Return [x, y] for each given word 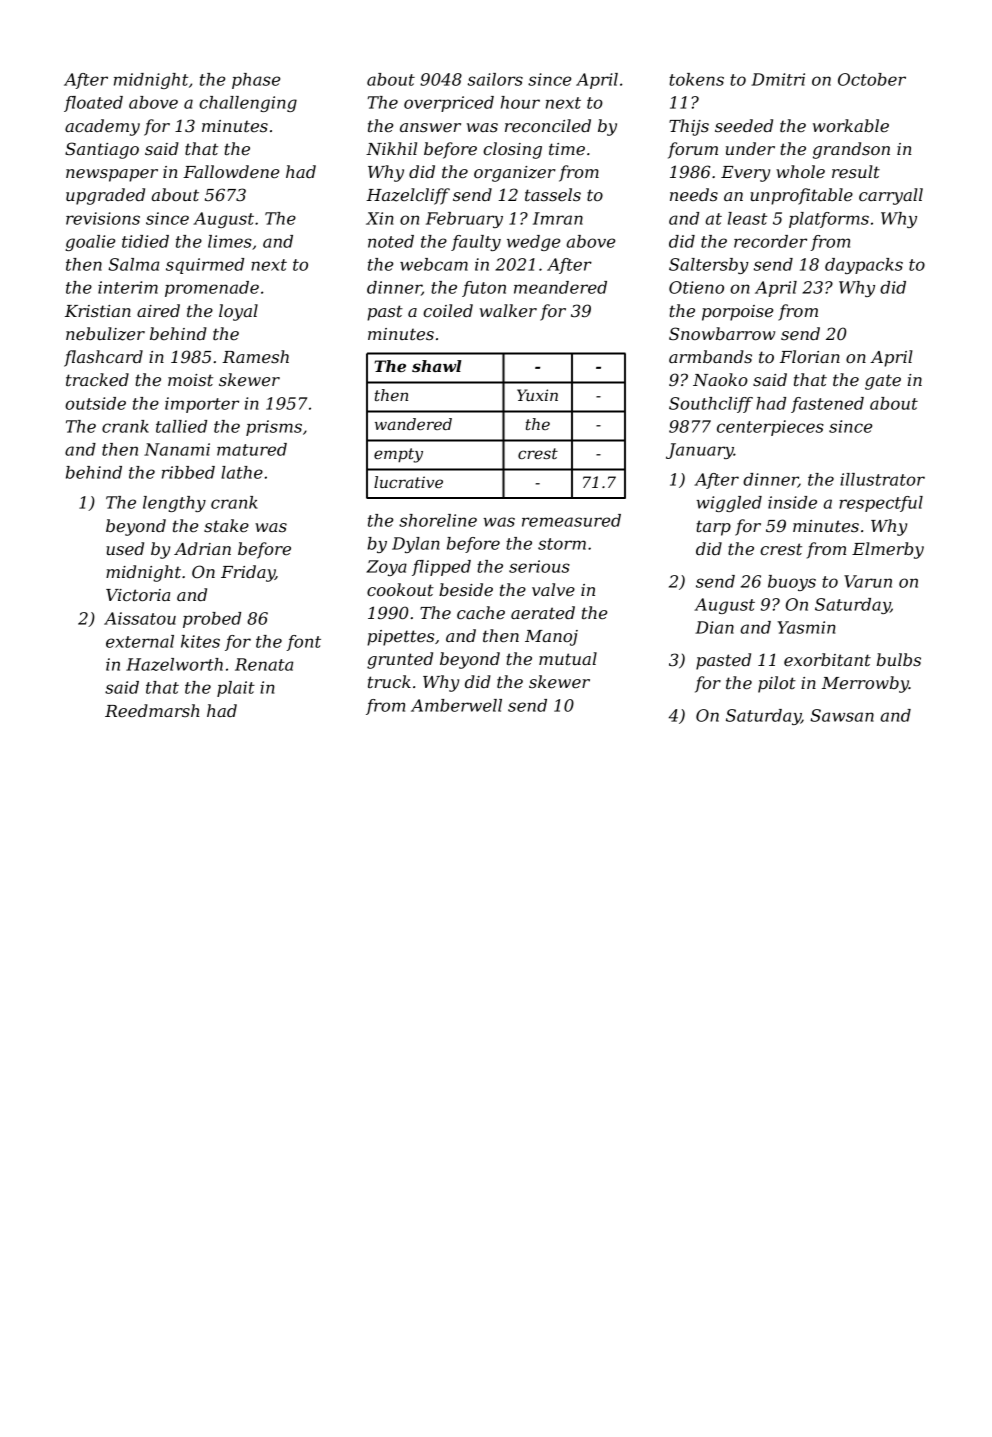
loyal [238, 312]
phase [256, 81]
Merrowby [865, 684]
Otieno [696, 287]
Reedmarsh [152, 710]
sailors [495, 79]
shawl [437, 366]
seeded [744, 125]
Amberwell [456, 705]
